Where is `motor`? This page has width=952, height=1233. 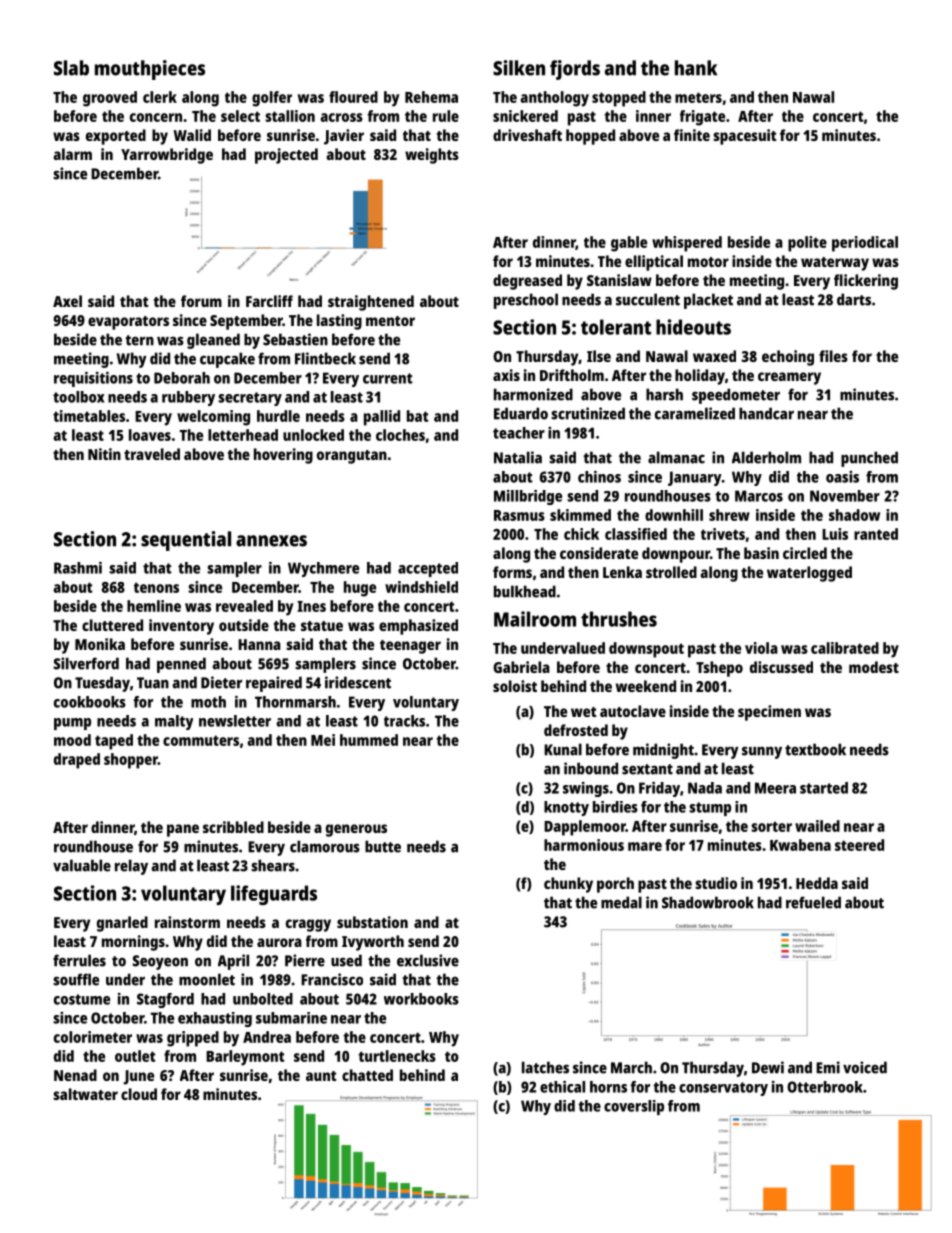 motor is located at coordinates (708, 262).
